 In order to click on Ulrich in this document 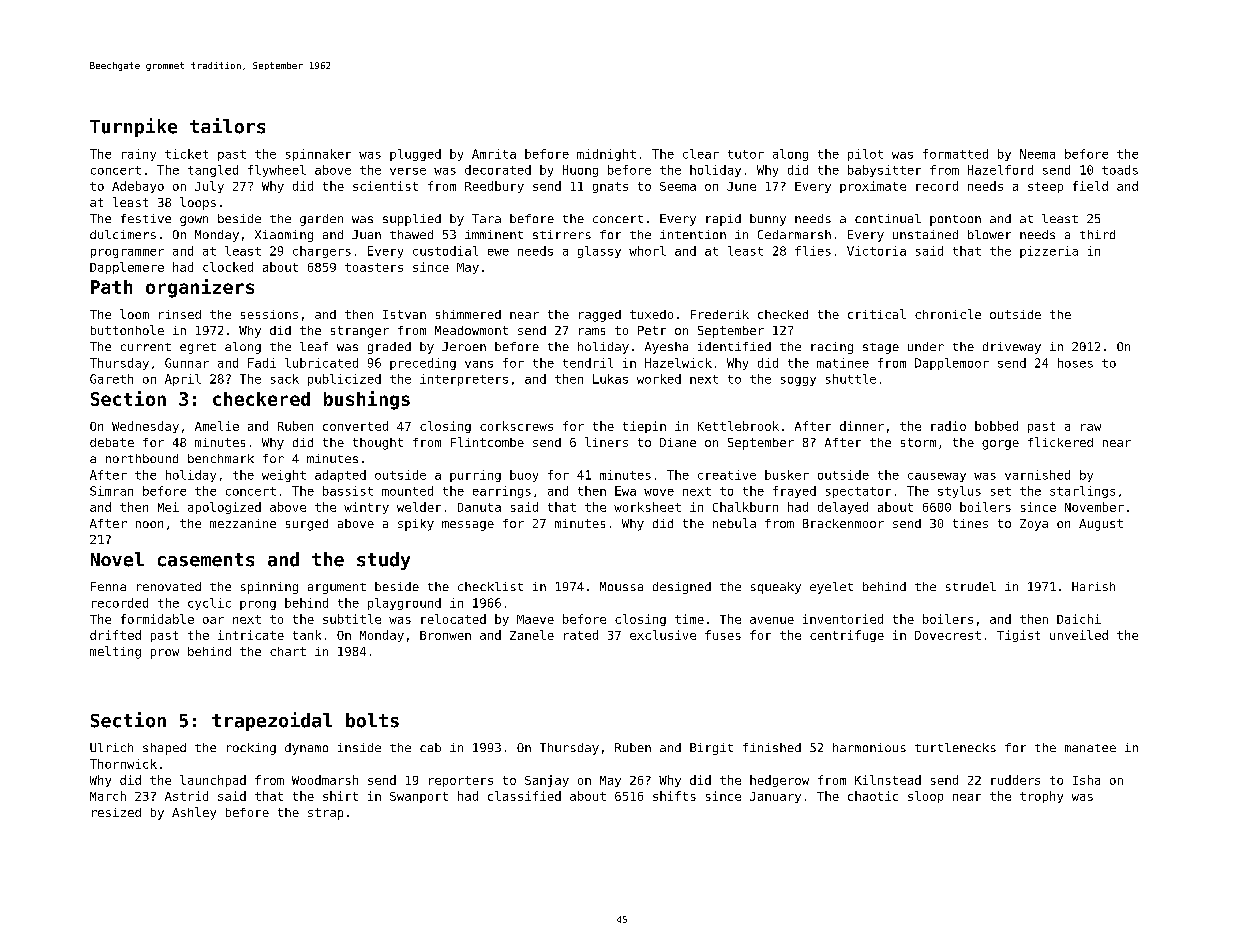, I will do `click(111, 747)`.
